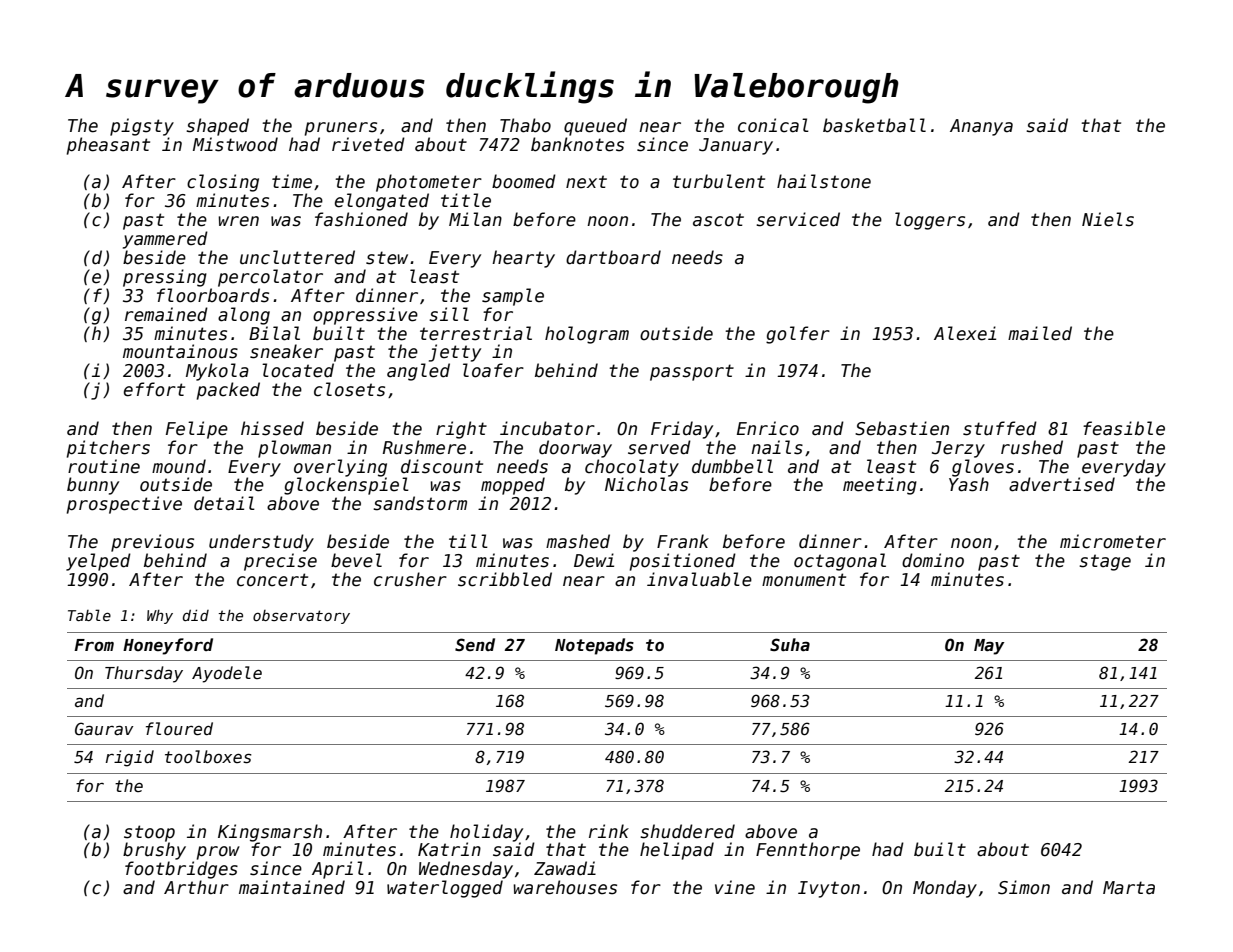  What do you see at coordinates (149, 833) in the screenshot?
I see `stoop` at bounding box center [149, 833].
